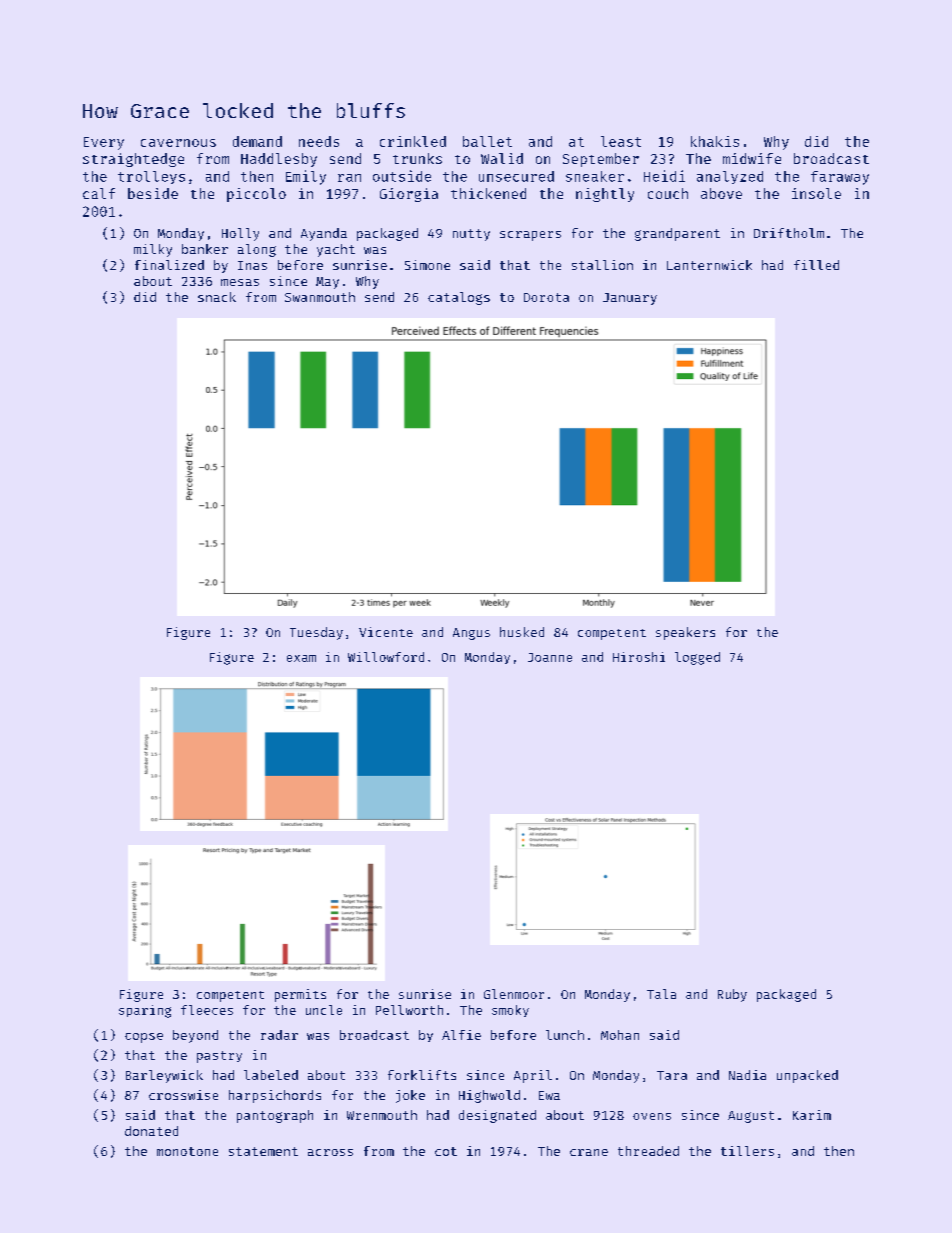  I want to click on cavernous, so click(178, 143).
